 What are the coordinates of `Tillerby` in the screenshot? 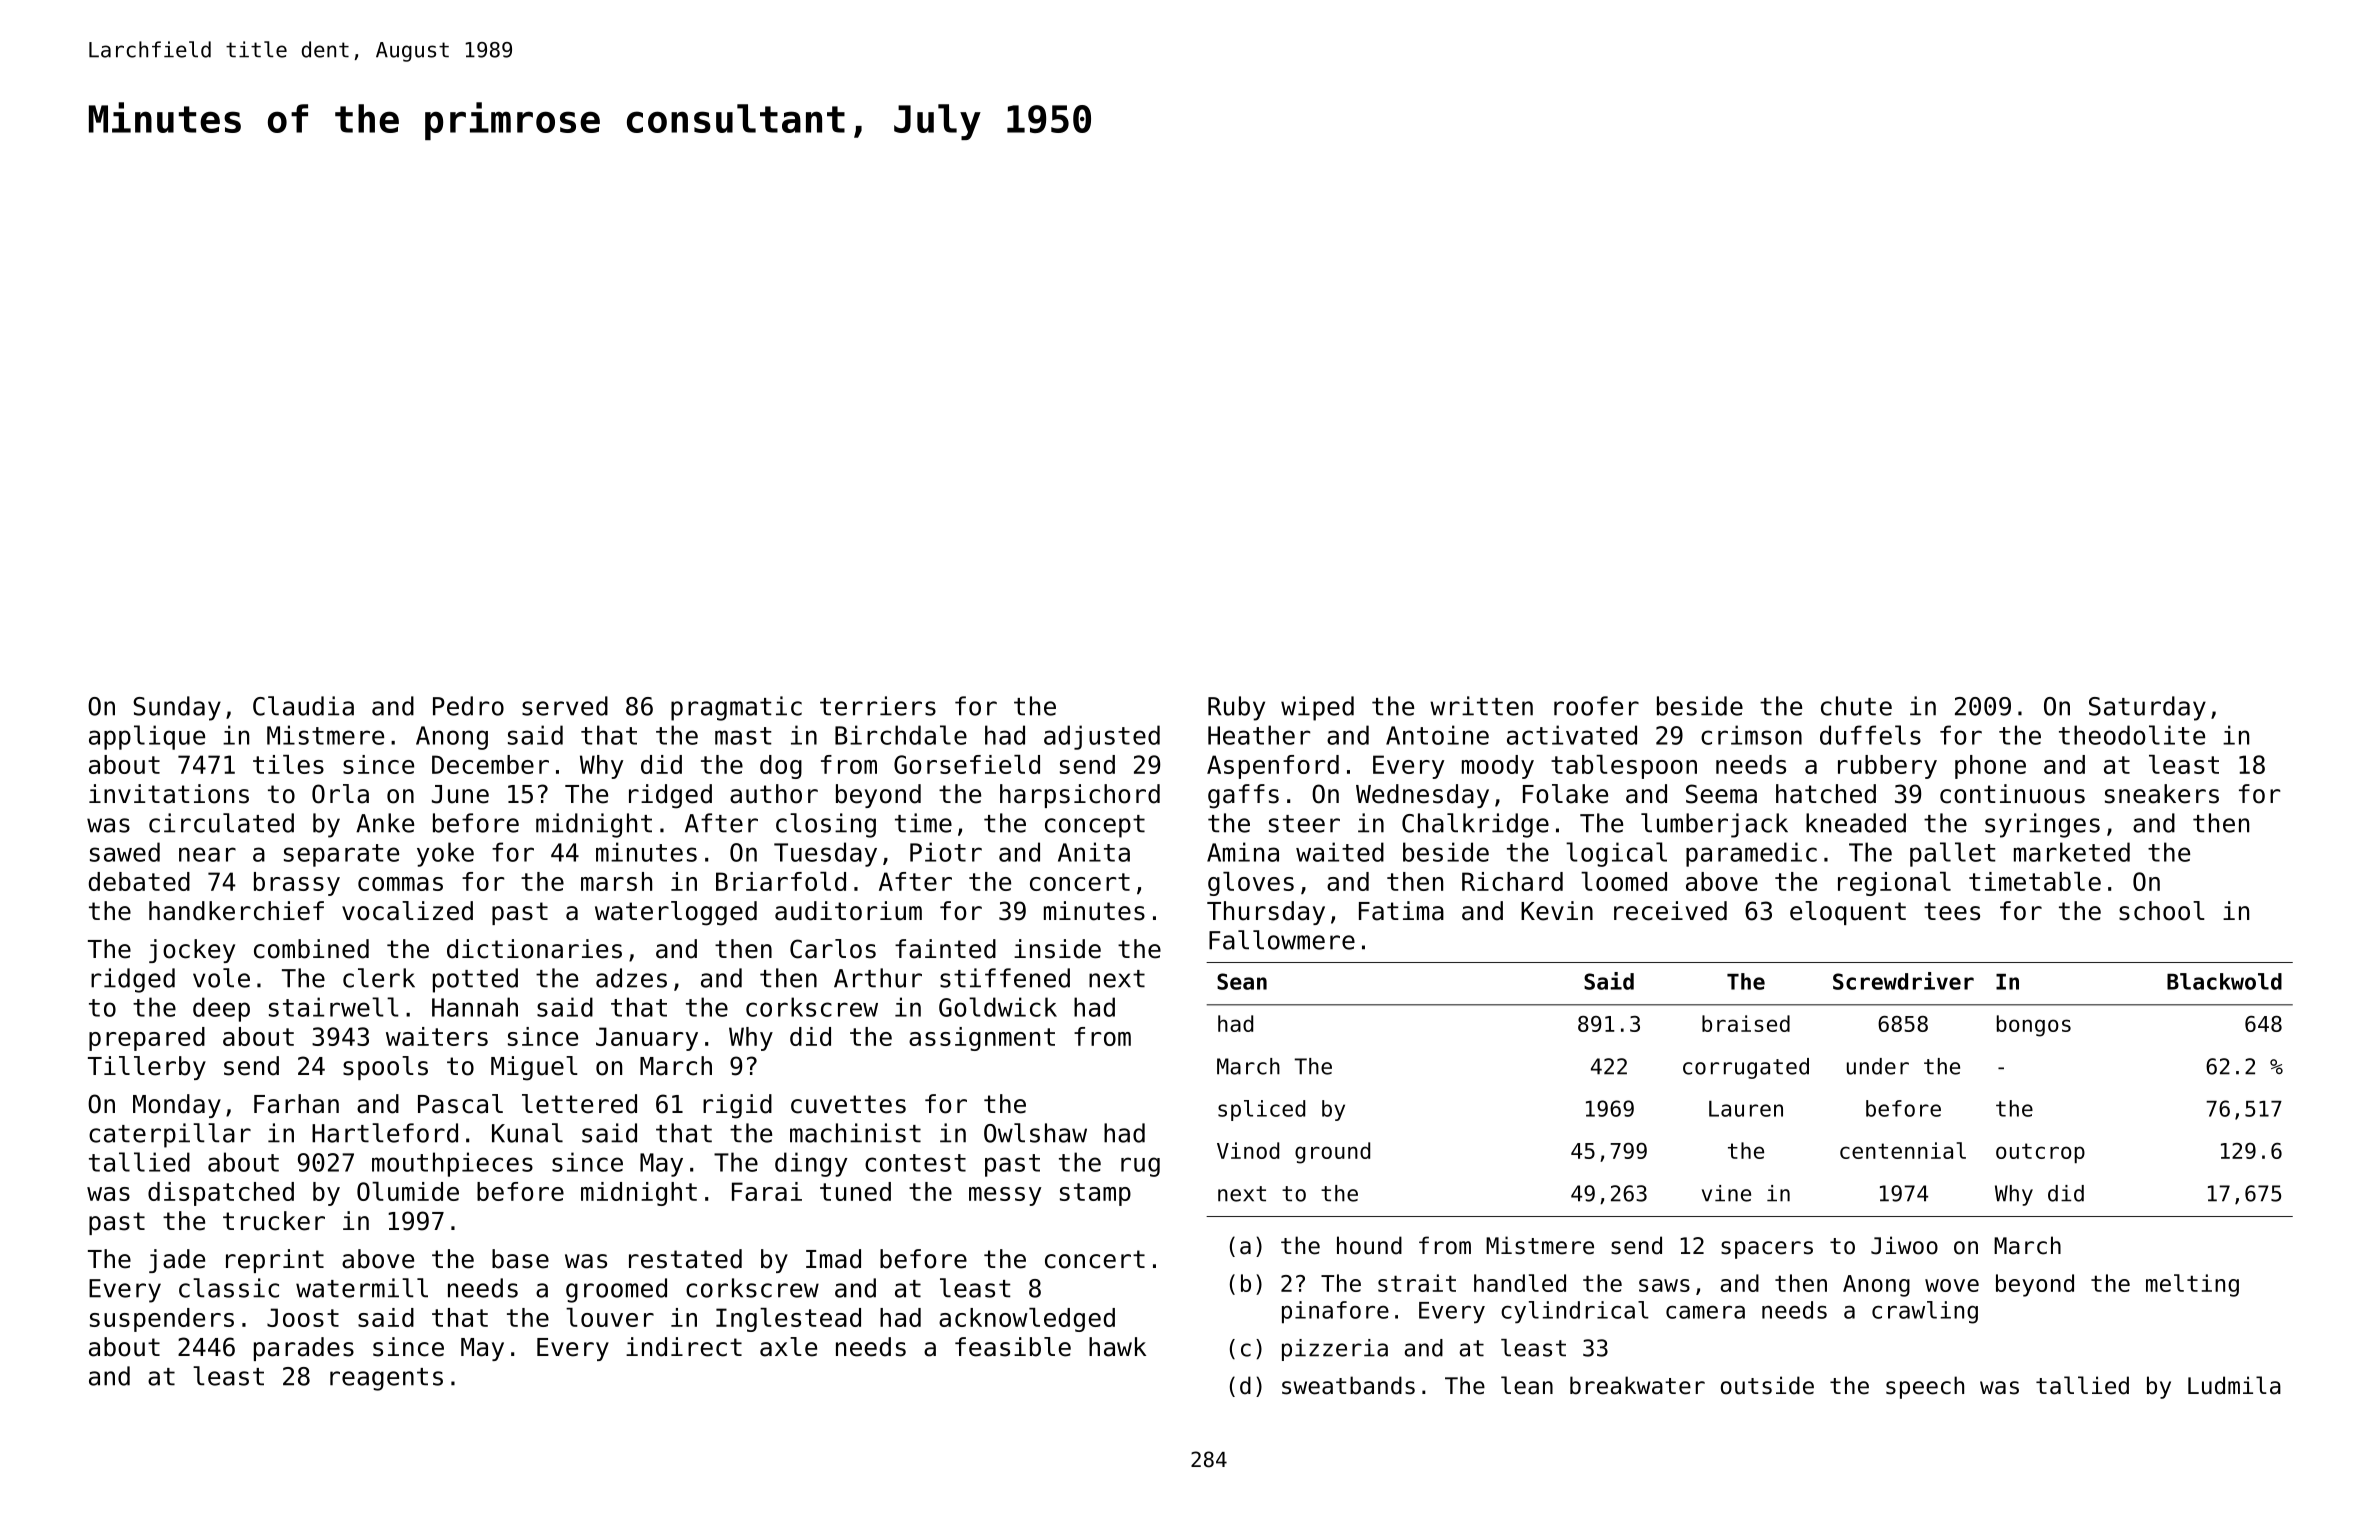 It's located at (147, 1068).
